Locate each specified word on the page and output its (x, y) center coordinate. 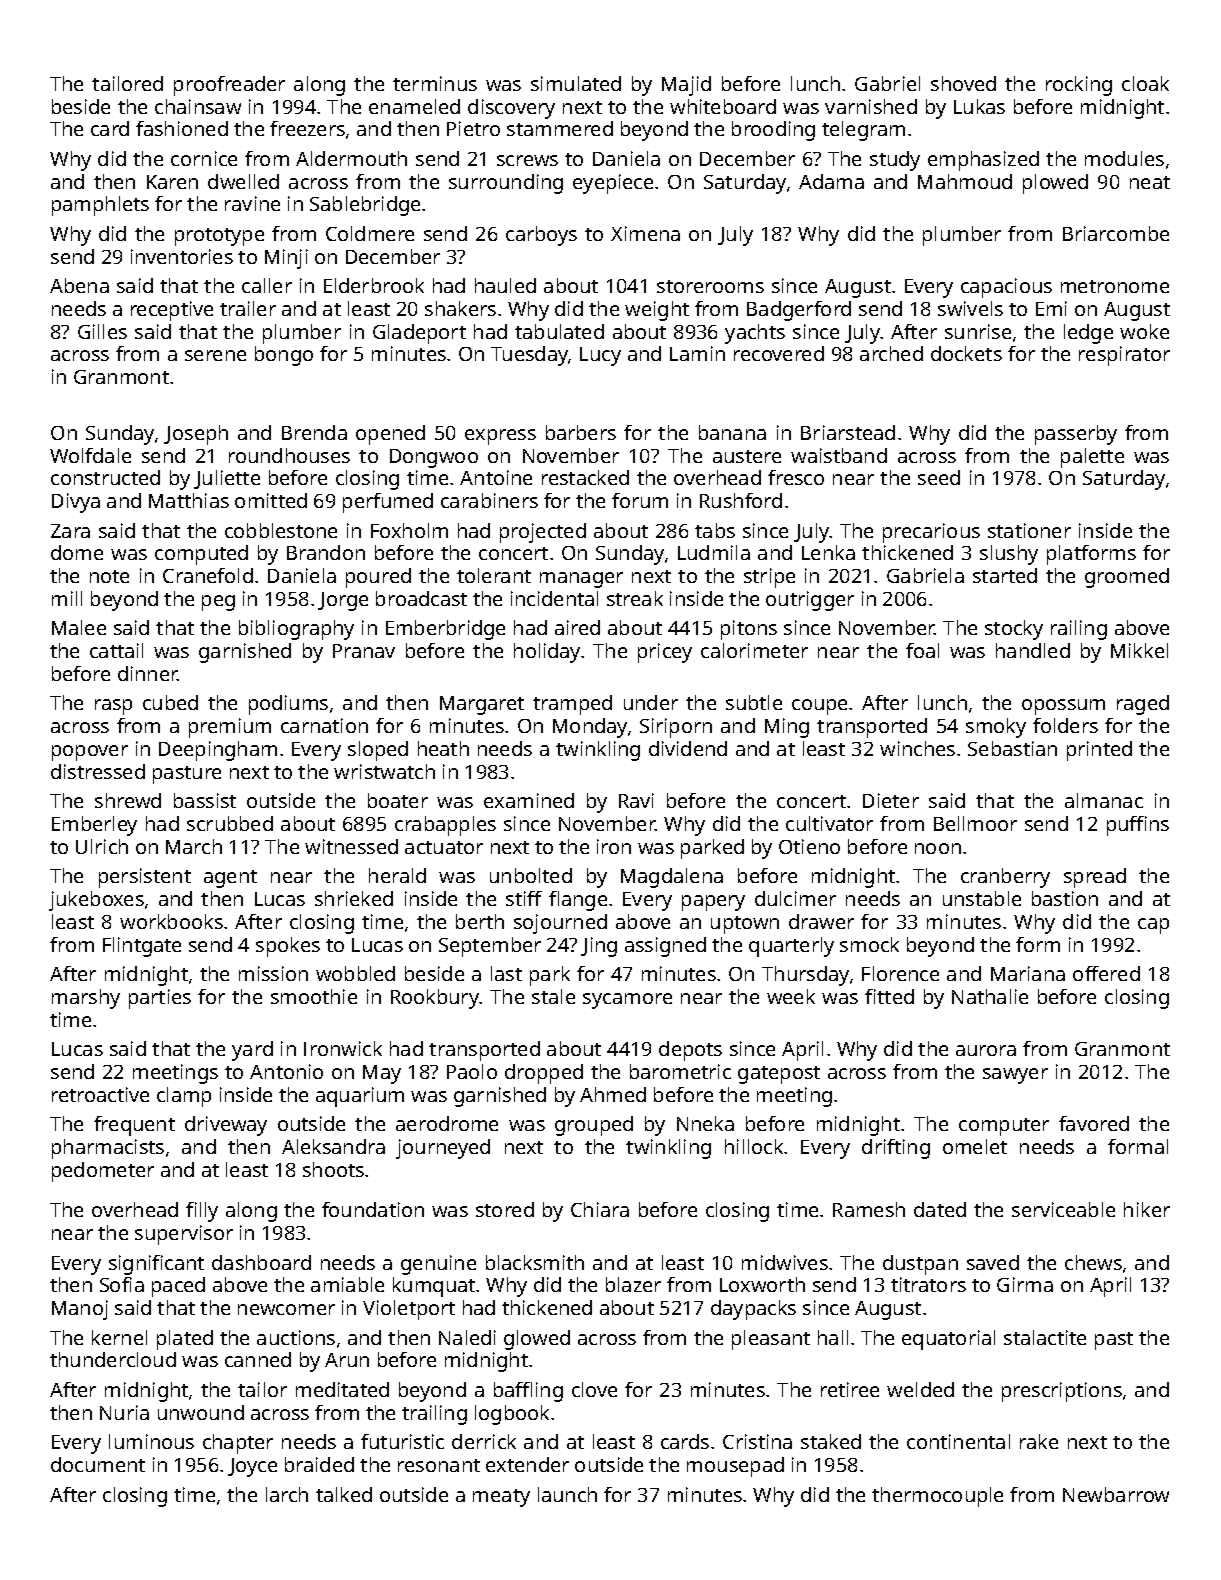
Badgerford (799, 311)
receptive (172, 311)
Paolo (472, 1071)
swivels (970, 308)
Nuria (124, 1412)
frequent (134, 1126)
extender (527, 1464)
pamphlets (100, 206)
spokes (288, 947)
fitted (889, 996)
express (500, 437)
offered (1106, 973)
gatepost (779, 1075)
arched (891, 353)
